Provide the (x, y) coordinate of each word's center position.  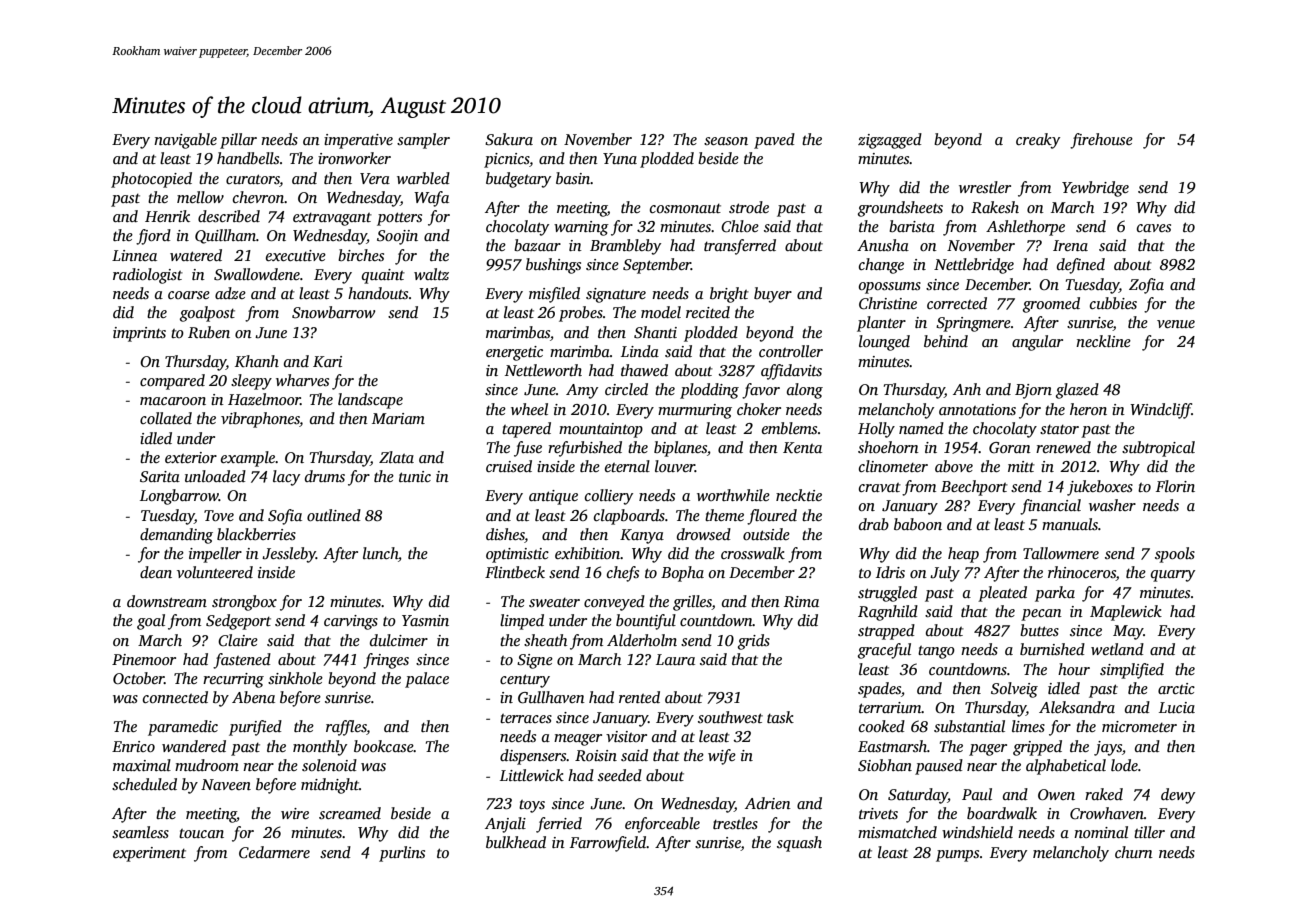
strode (749, 207)
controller (791, 351)
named (921, 428)
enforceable (662, 825)
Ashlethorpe (1025, 228)
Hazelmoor (264, 399)
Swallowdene (257, 274)
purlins (402, 854)
